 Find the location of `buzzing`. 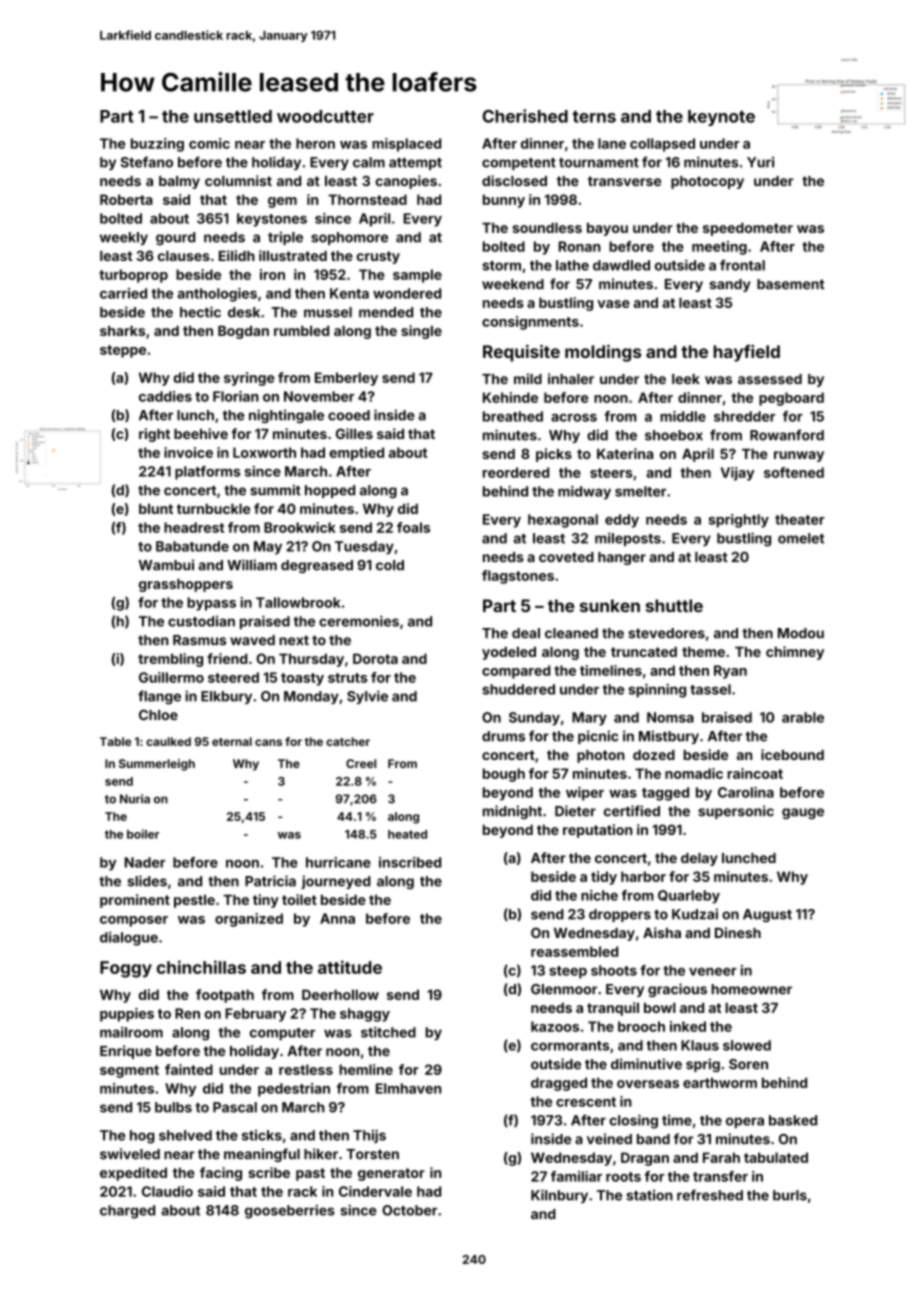

buzzing is located at coordinates (157, 145).
